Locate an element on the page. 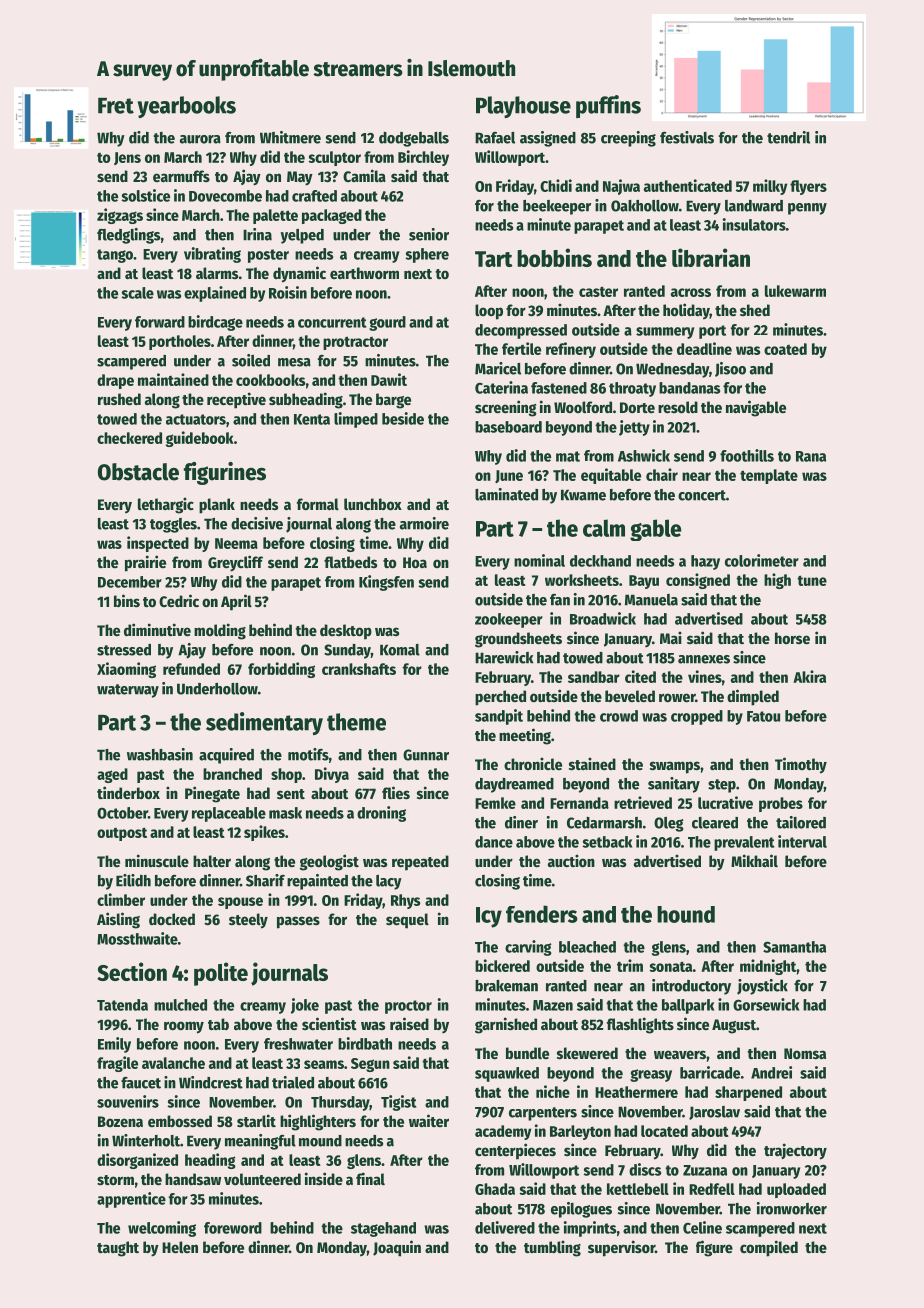  embossed is located at coordinates (180, 1121).
